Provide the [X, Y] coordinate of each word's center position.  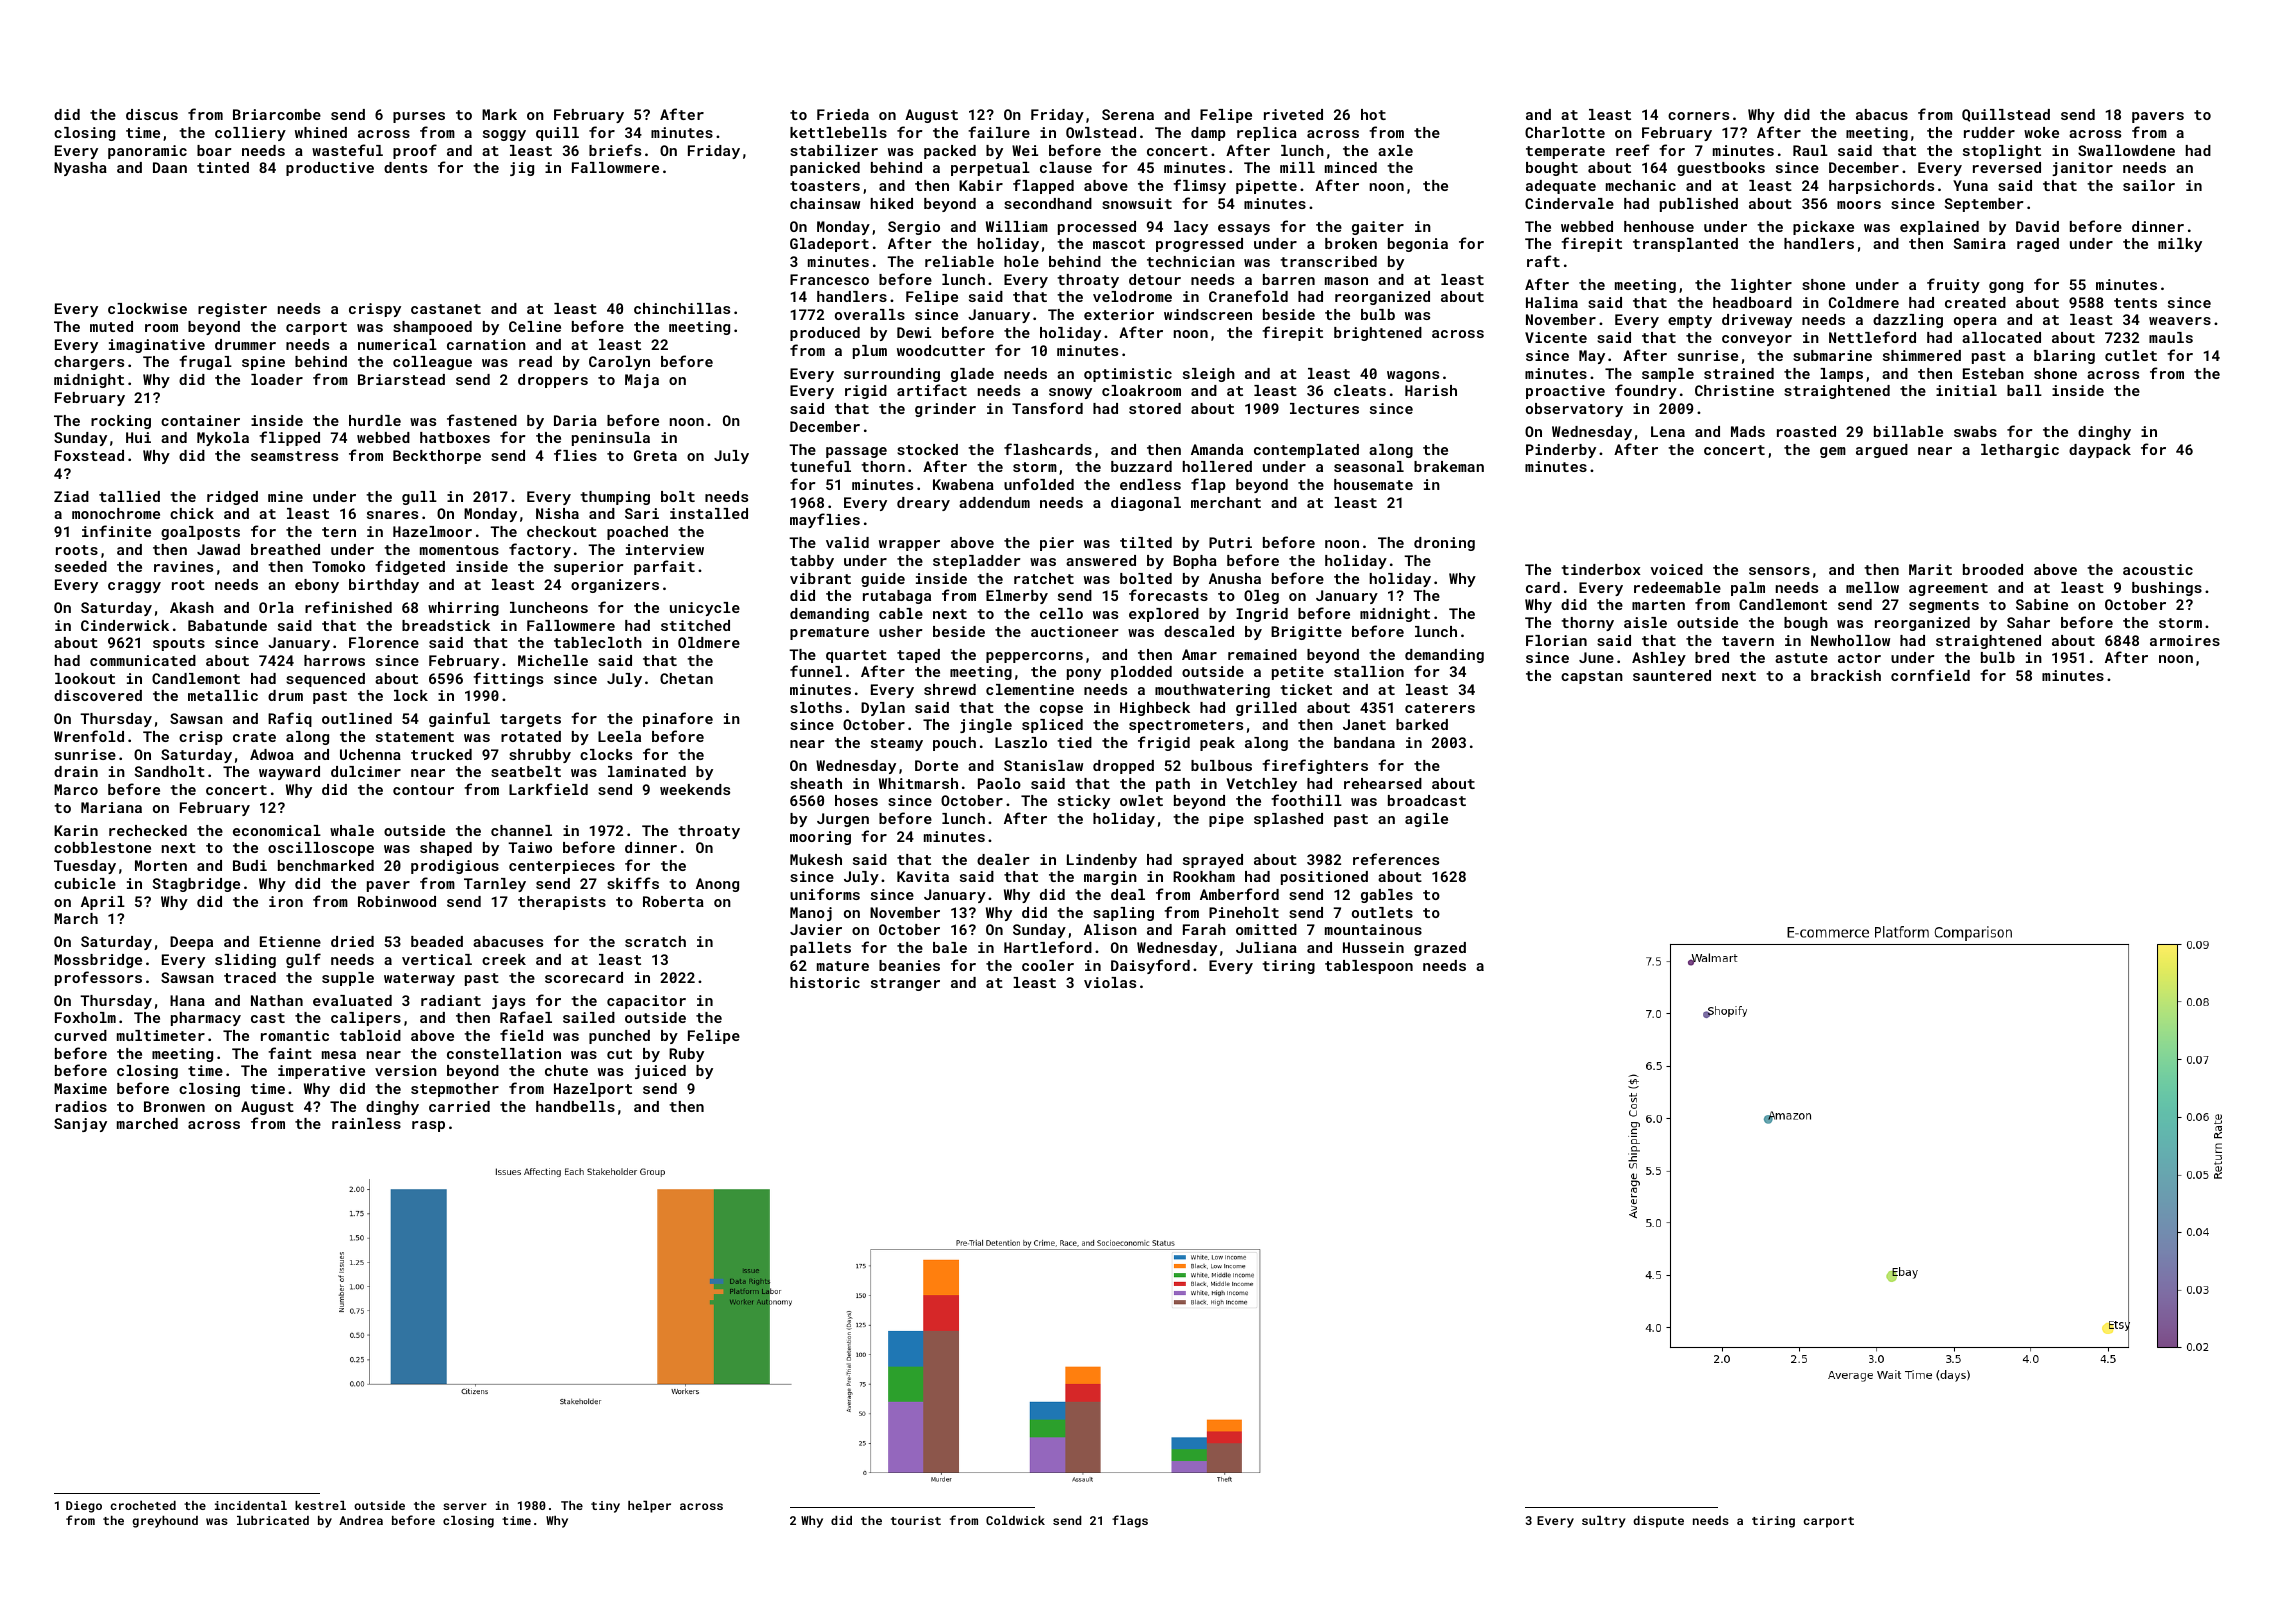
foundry [1646, 391]
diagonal [1146, 504]
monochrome [116, 513]
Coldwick [1015, 1520]
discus [152, 114]
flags [1130, 1521]
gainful [459, 719]
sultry [1604, 1522]
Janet [1364, 724]
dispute [1658, 1522]
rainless [366, 1123]
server [465, 1506]
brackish [1846, 675]
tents [2135, 303]
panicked [825, 169]
